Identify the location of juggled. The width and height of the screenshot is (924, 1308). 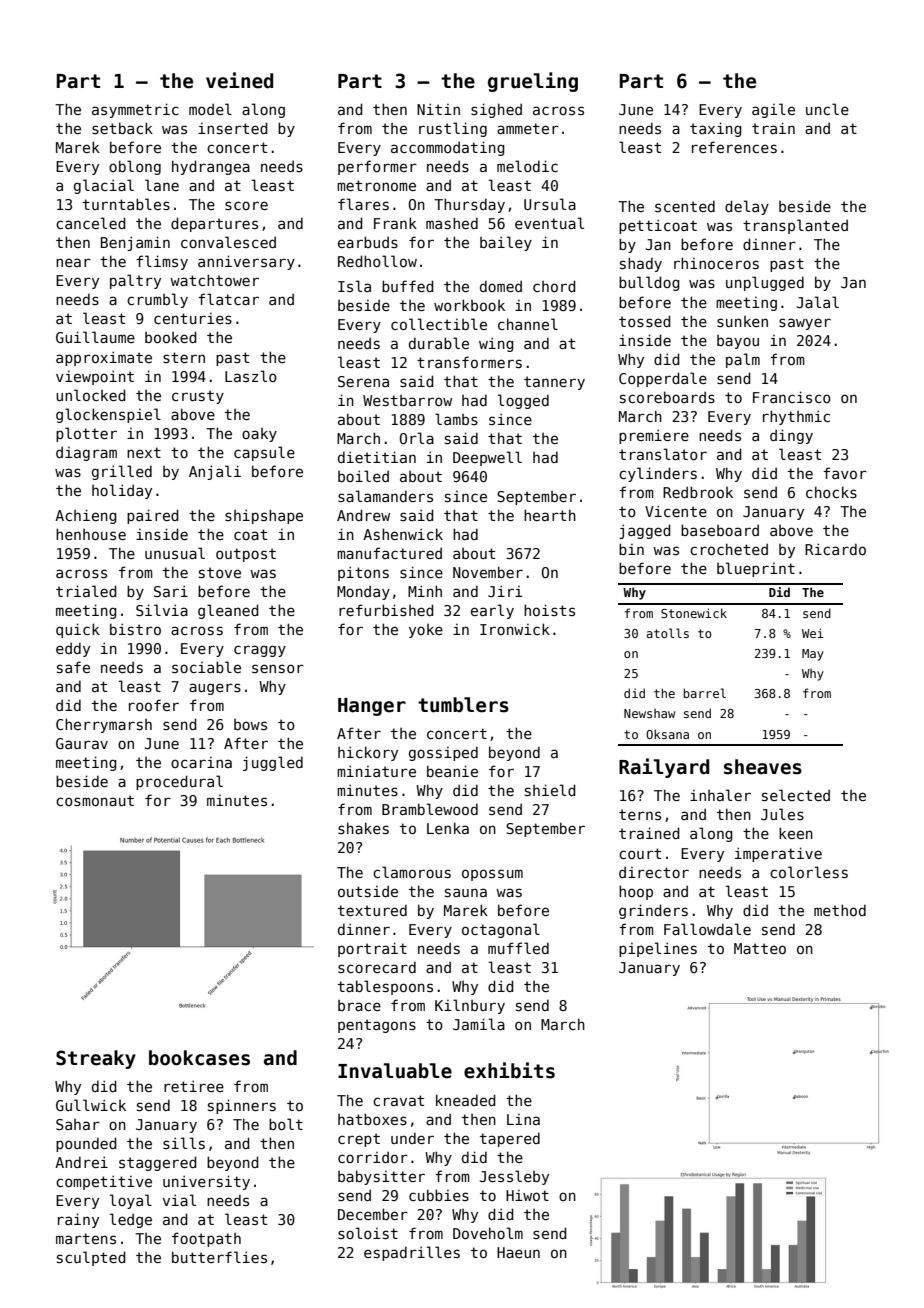
(273, 763).
